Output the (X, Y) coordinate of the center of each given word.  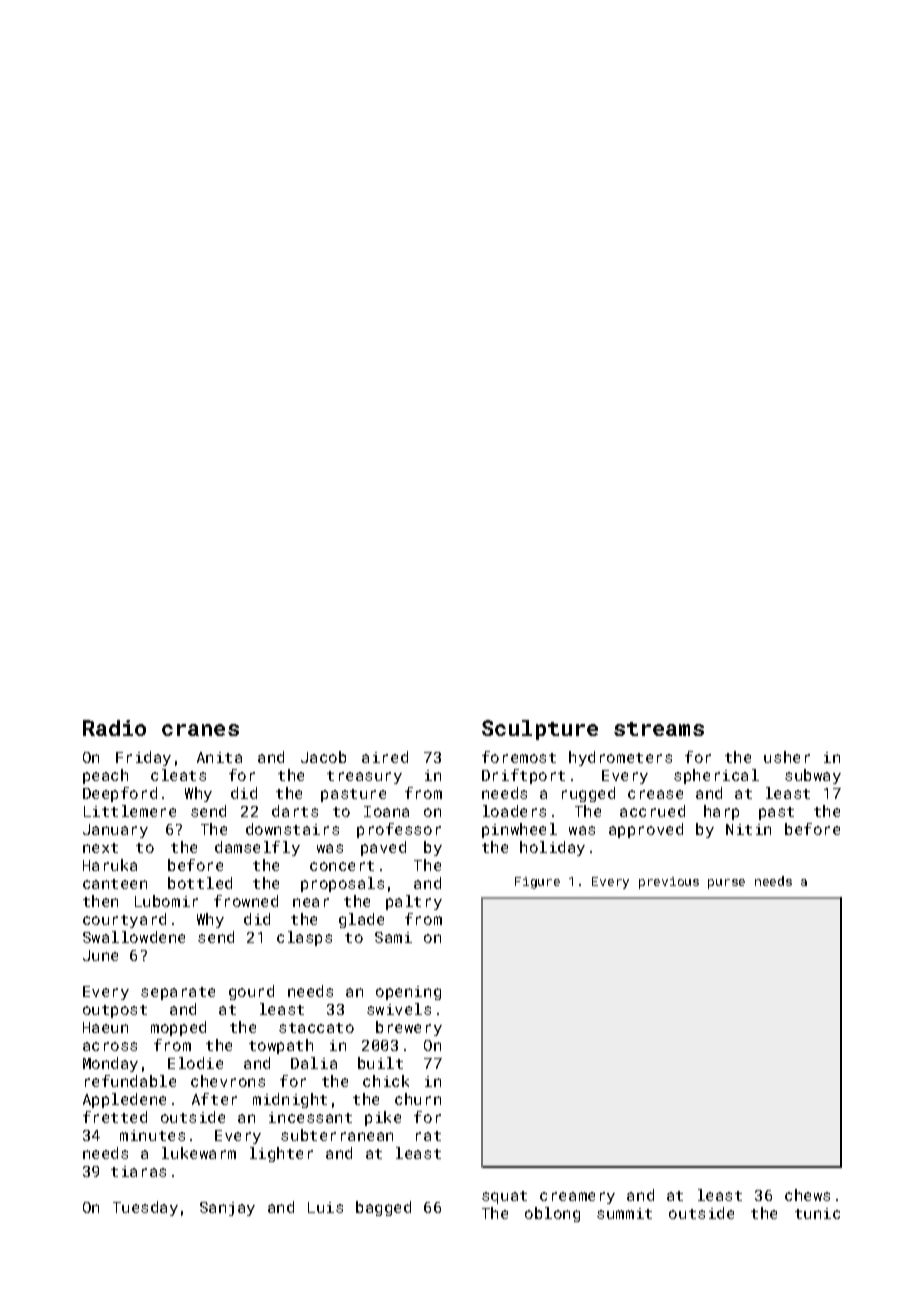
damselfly (257, 848)
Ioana (386, 811)
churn (418, 1099)
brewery (409, 1028)
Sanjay (227, 1209)
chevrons (228, 1081)
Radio (114, 728)
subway (813, 776)
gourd (251, 992)
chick (386, 1081)
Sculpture (540, 730)
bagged (383, 1208)
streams (659, 729)
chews (807, 1195)
